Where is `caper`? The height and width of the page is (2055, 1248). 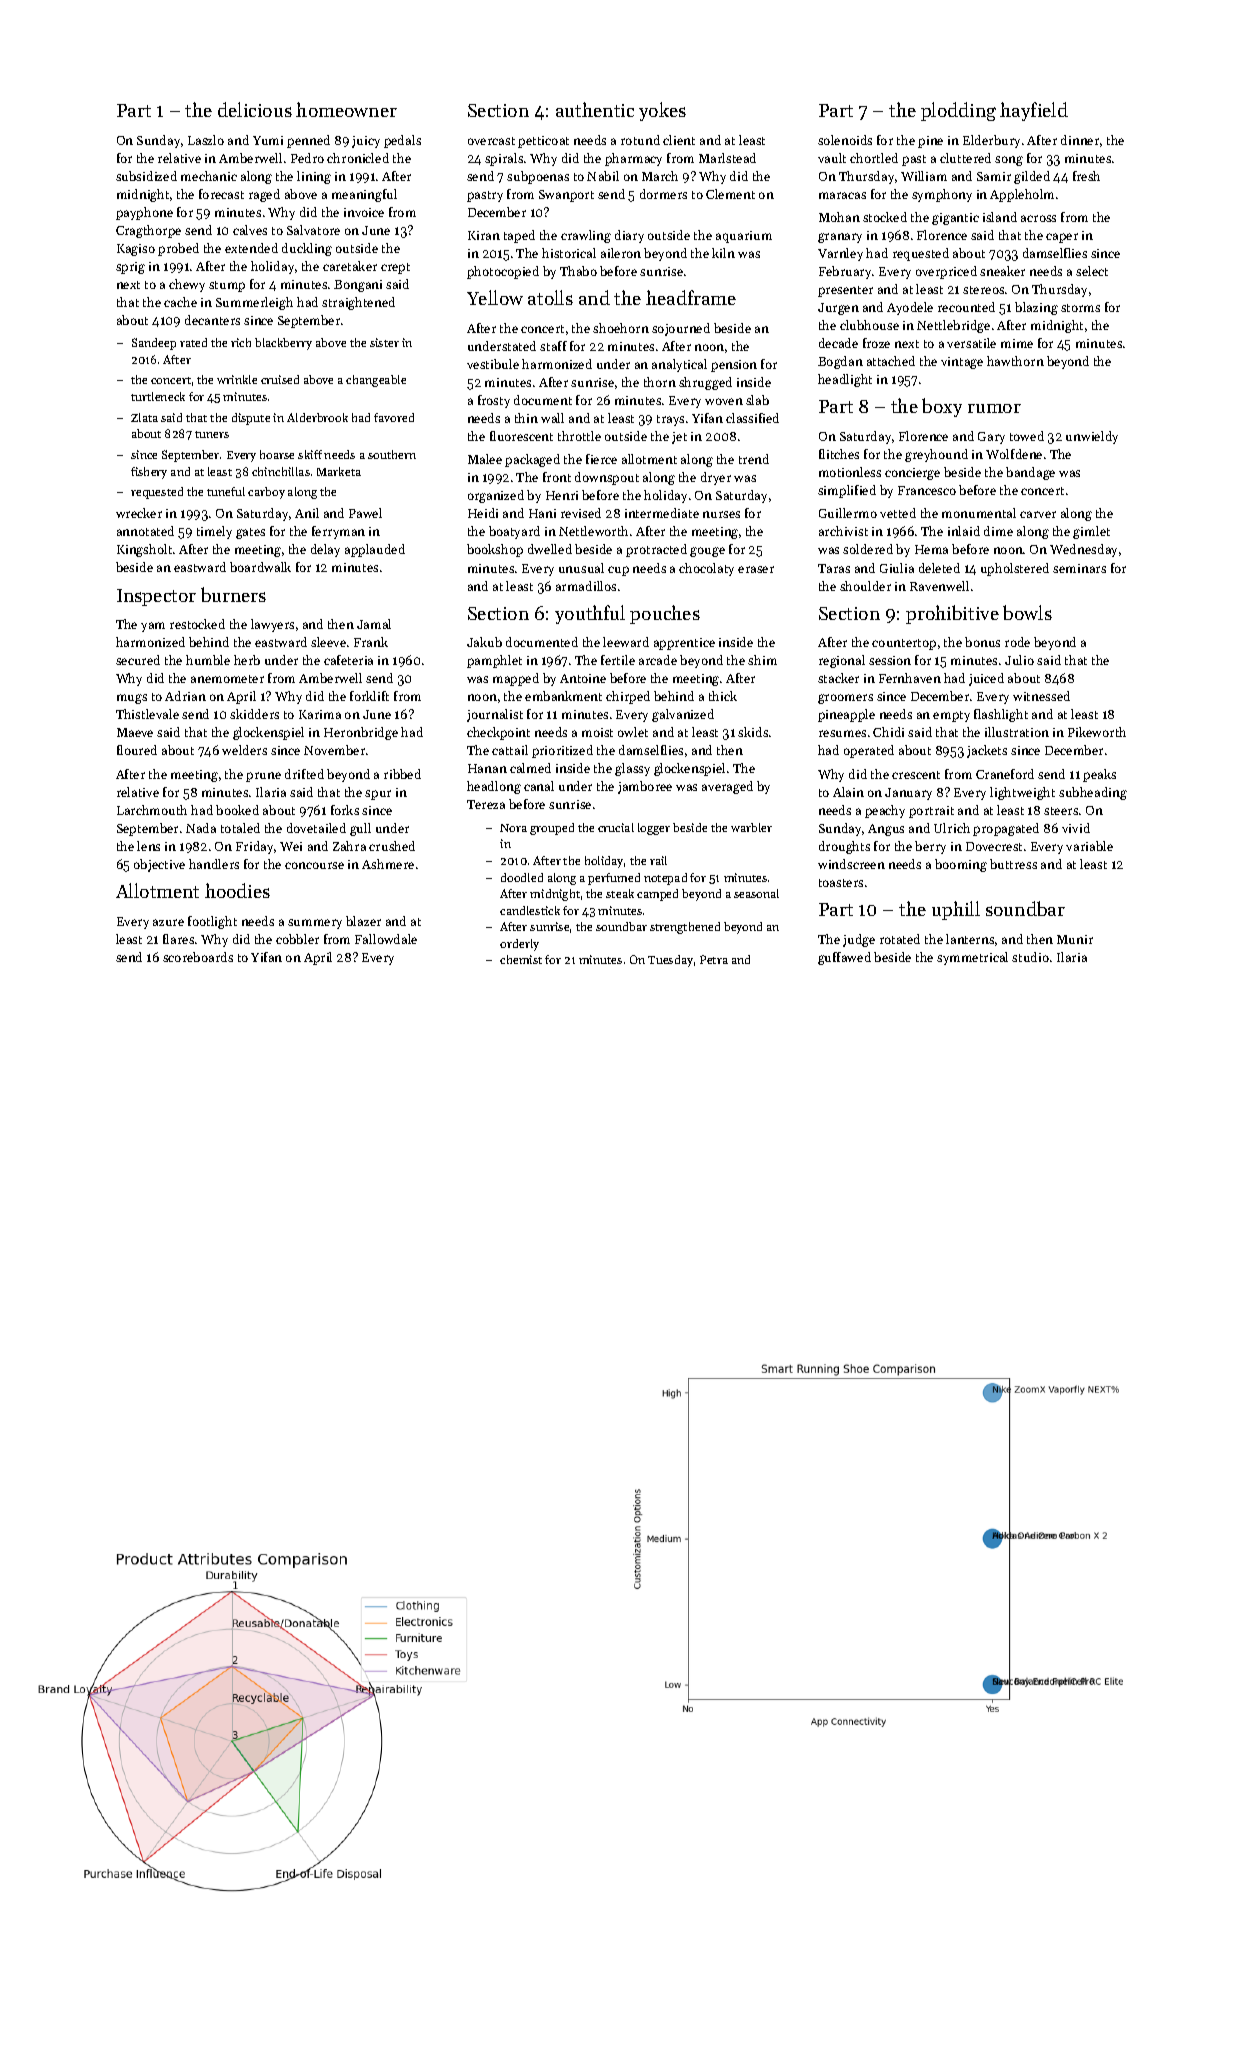 caper is located at coordinates (1062, 238).
